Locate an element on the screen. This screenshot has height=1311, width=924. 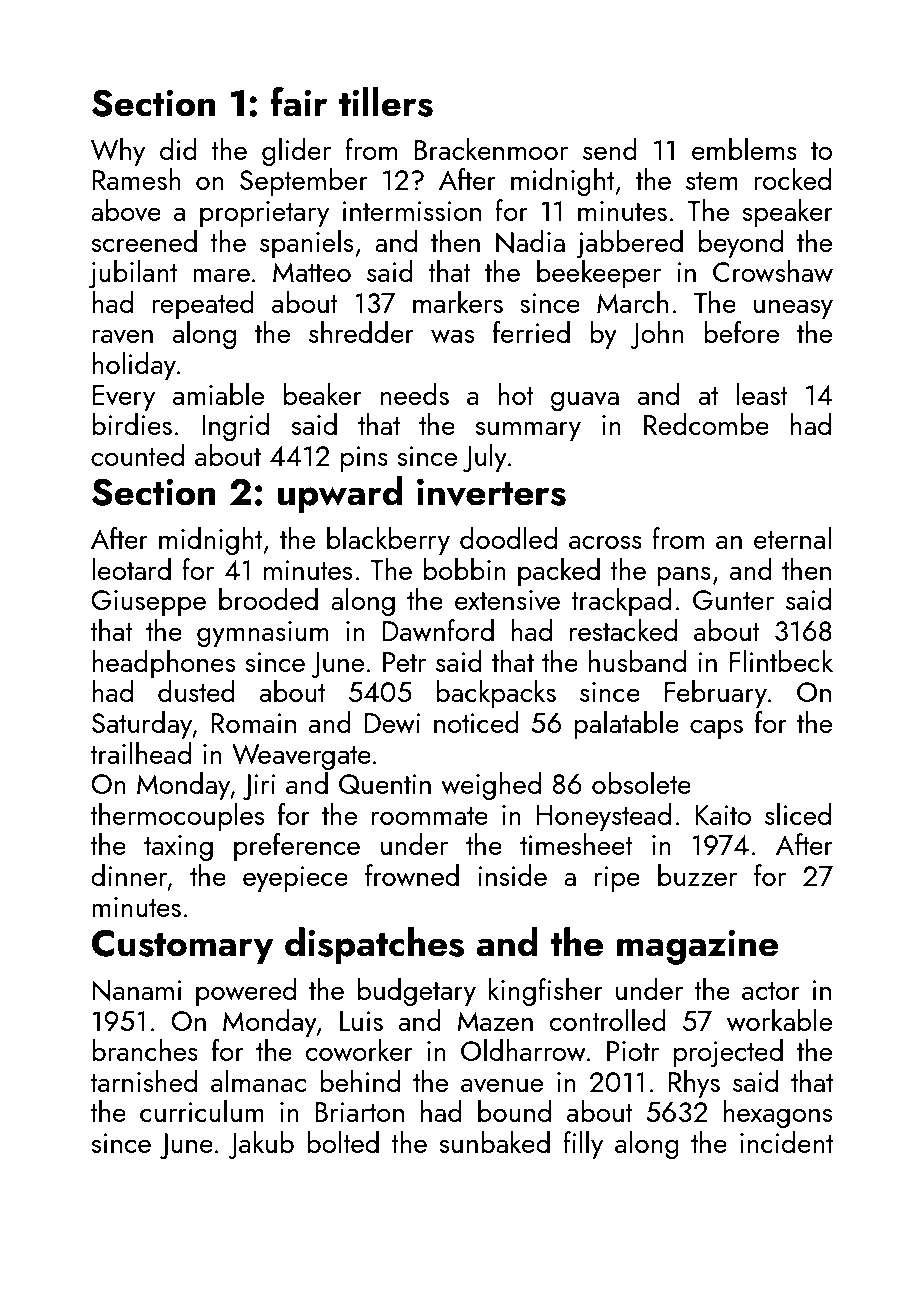
pans is located at coordinates (684, 576).
